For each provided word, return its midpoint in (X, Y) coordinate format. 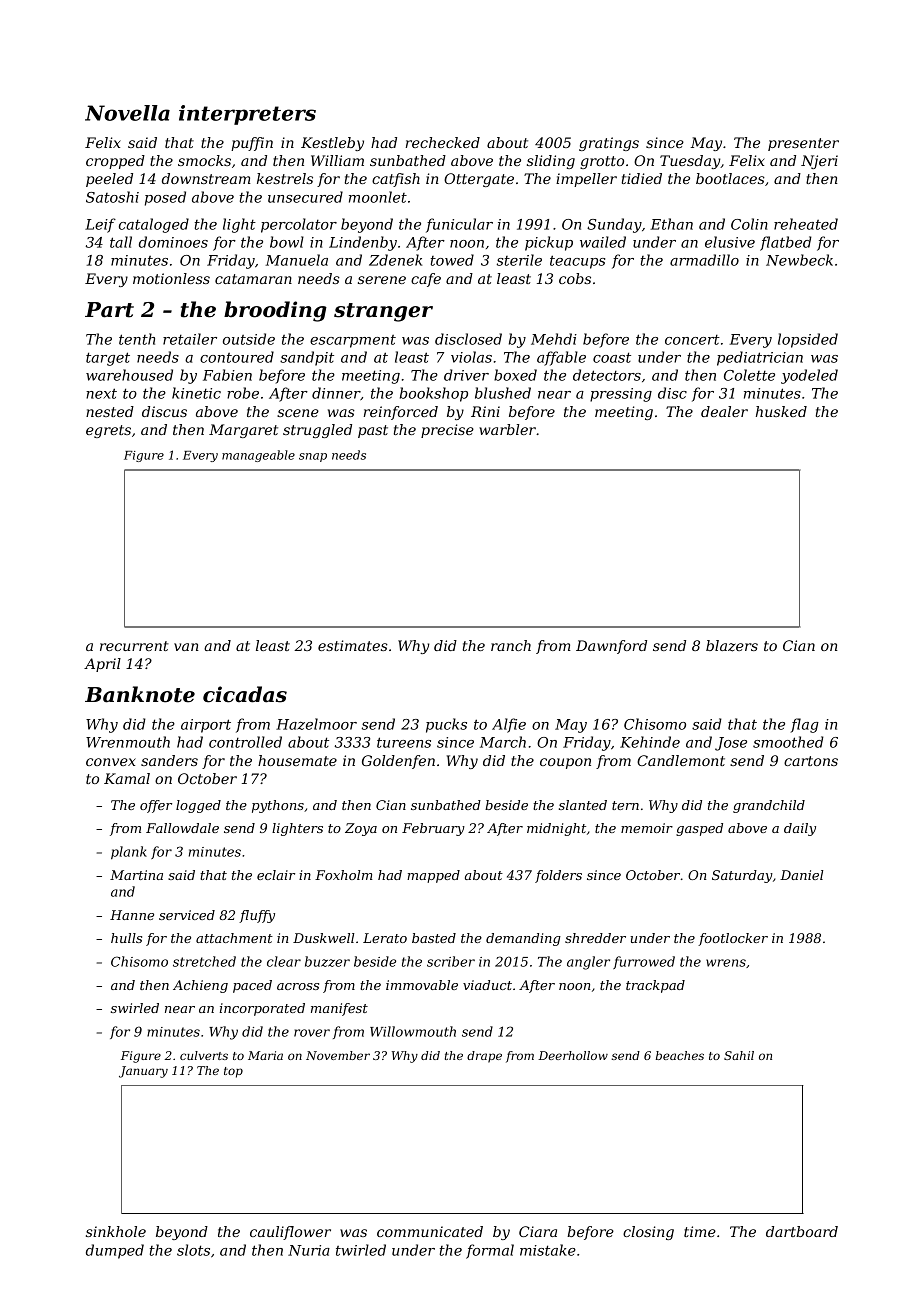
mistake (548, 1250)
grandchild (769, 806)
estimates (353, 645)
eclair (276, 875)
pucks (446, 725)
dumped (115, 1251)
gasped (699, 829)
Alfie (509, 725)
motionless (171, 278)
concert (692, 340)
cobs (575, 278)
